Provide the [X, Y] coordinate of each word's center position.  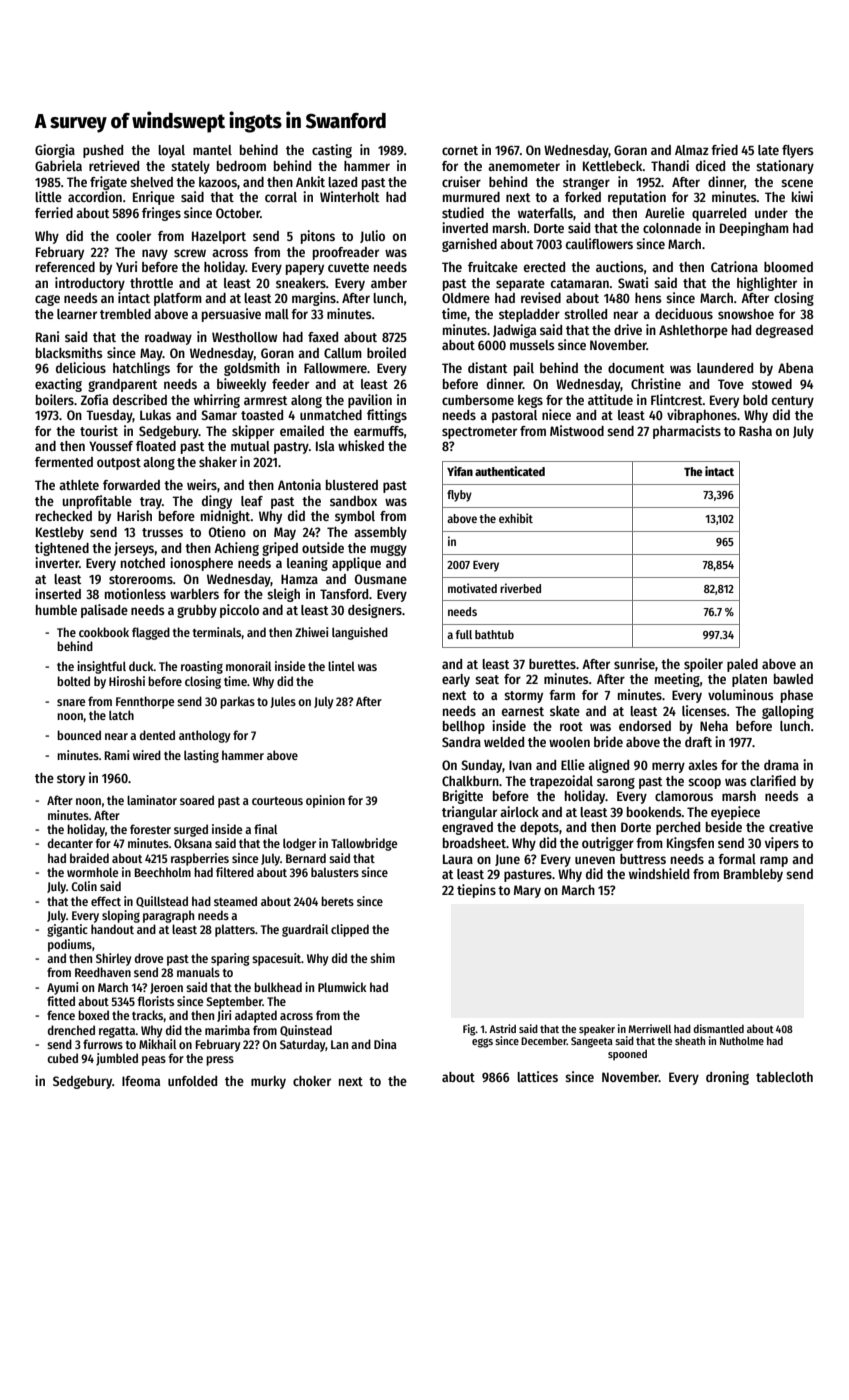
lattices [537, 1076]
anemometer [524, 166]
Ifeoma [141, 1081]
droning [727, 1078]
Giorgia [55, 151]
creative [791, 826]
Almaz [692, 150]
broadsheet [474, 843]
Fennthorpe [145, 702]
